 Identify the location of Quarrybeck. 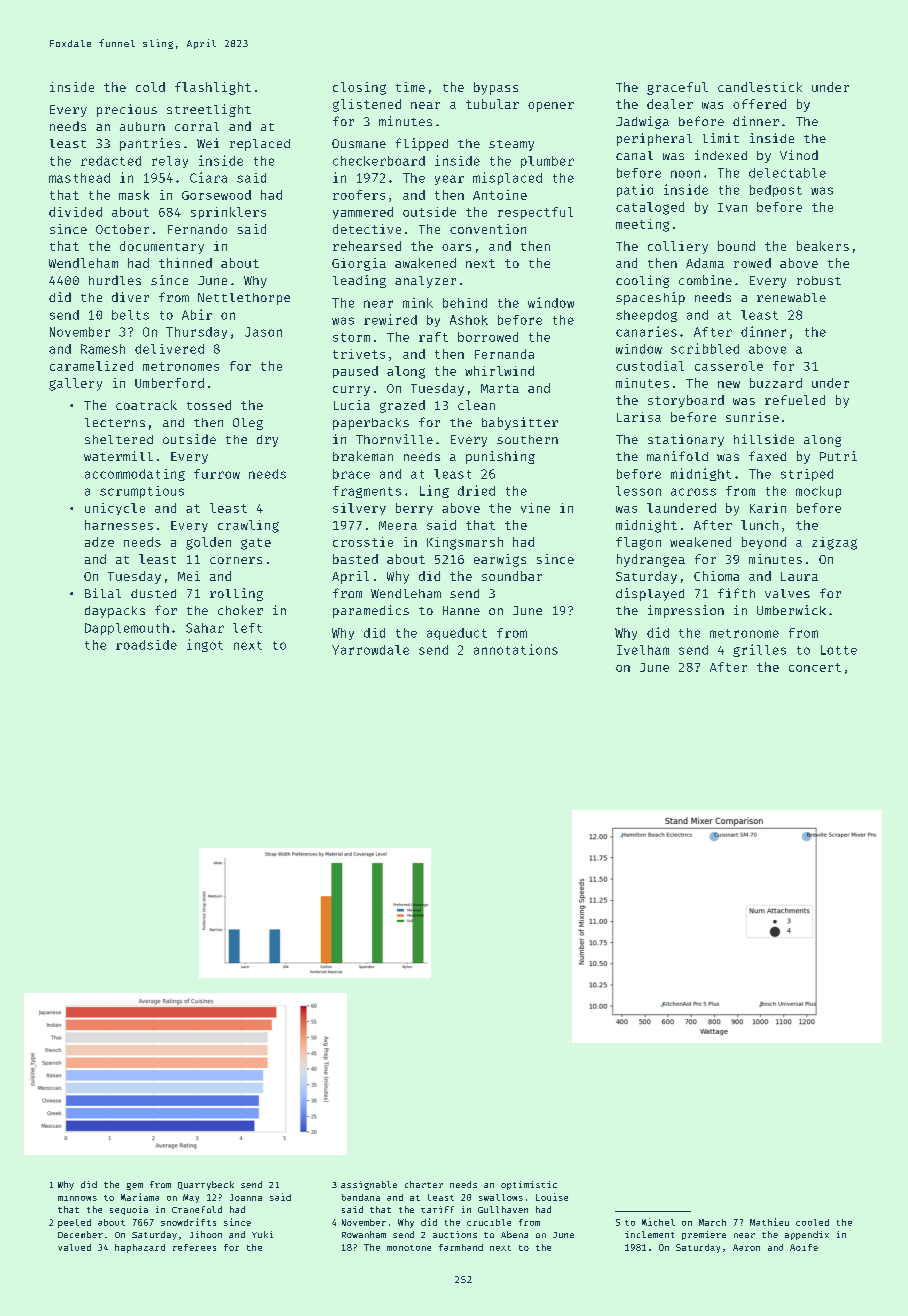
(206, 1185).
